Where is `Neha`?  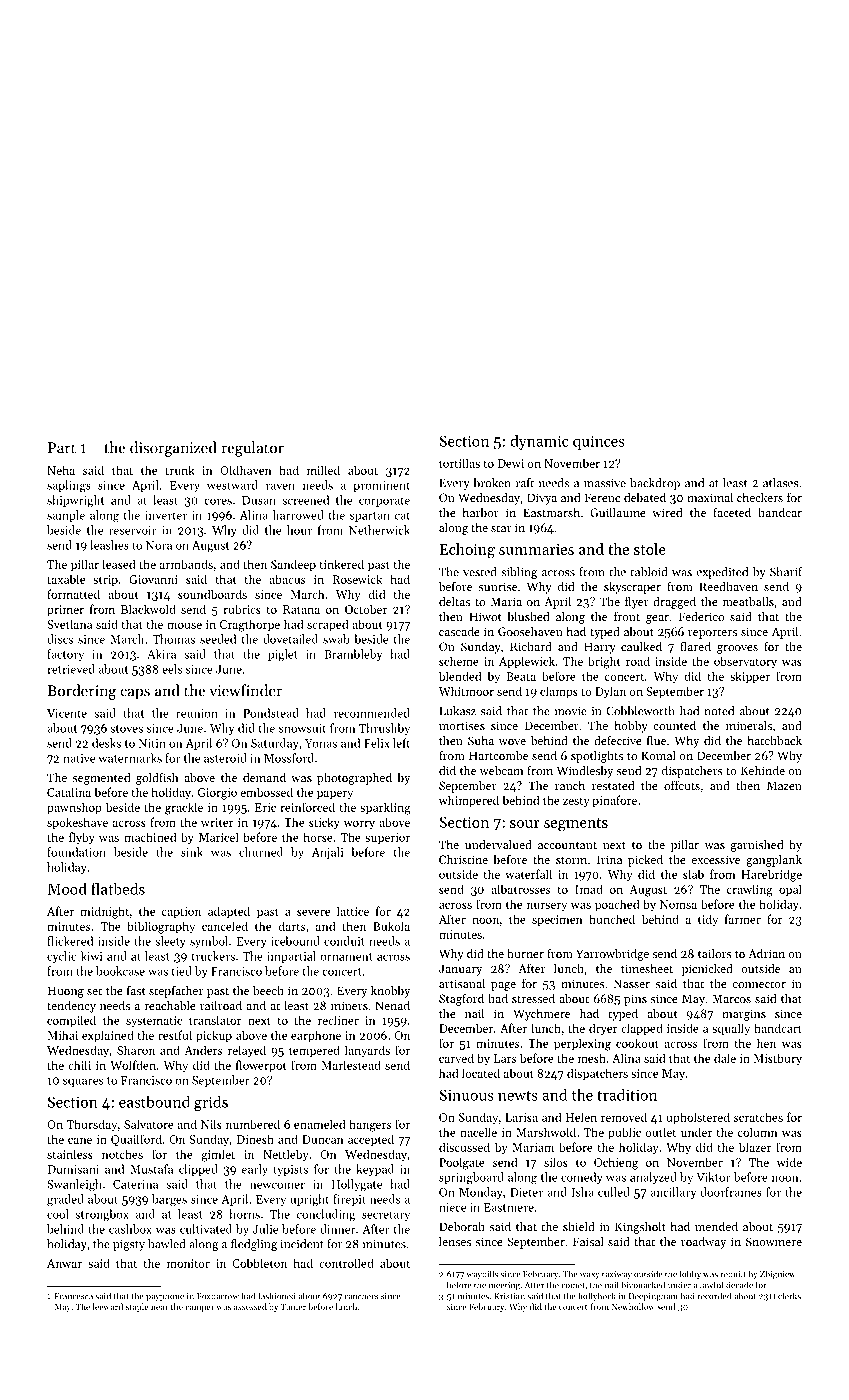
Neha is located at coordinates (61, 470).
